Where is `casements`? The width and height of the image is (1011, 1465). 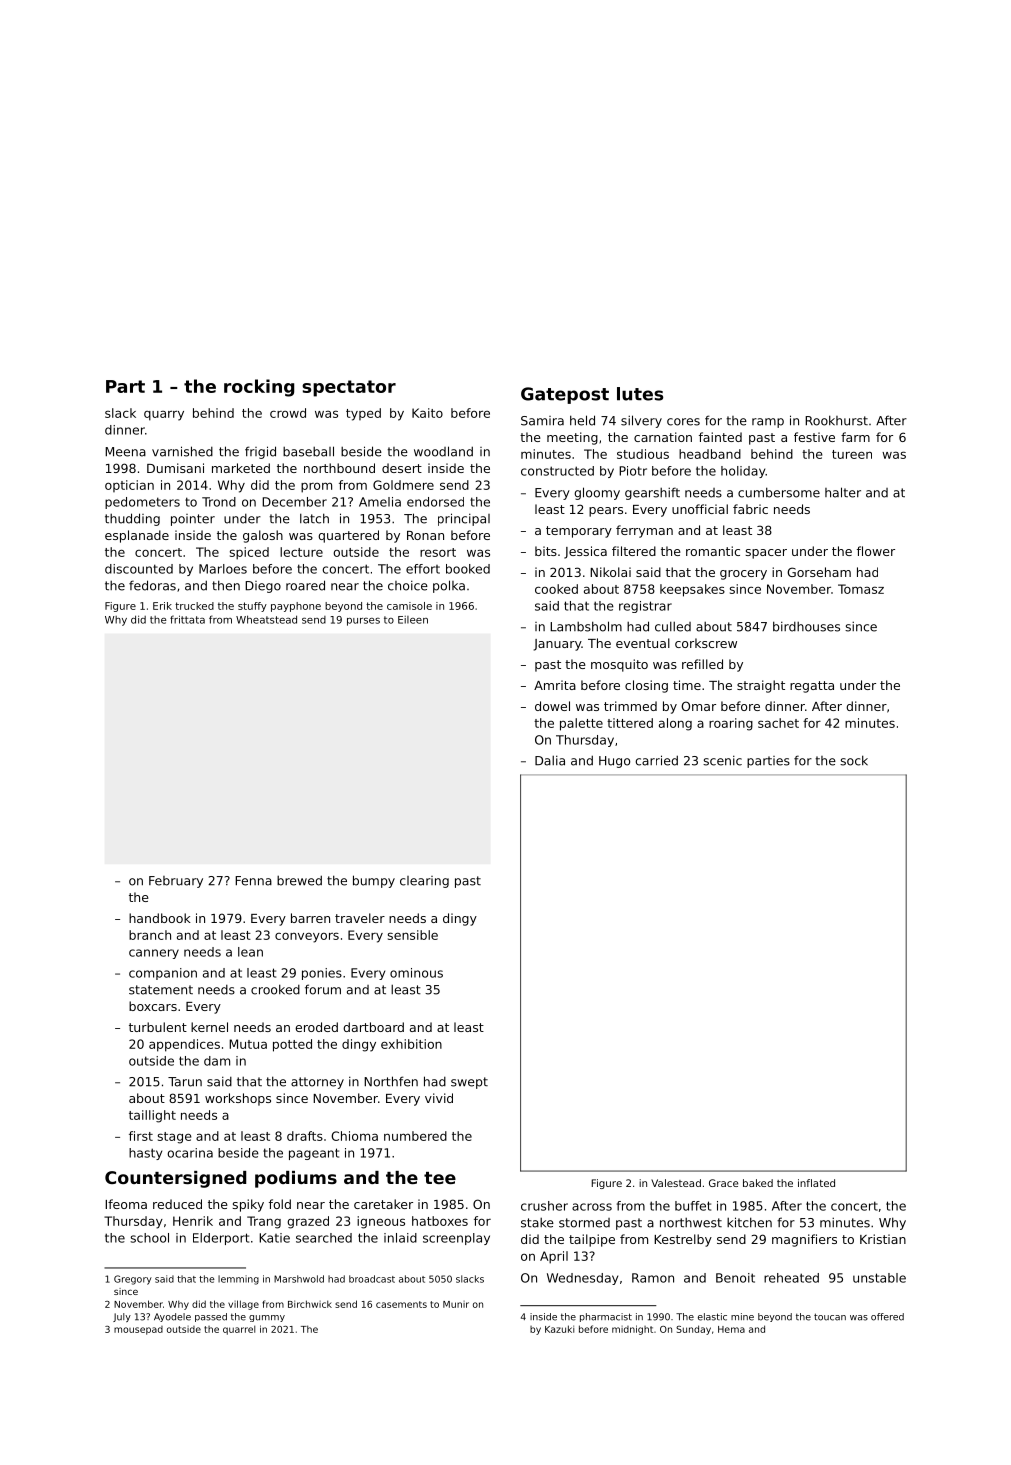 casements is located at coordinates (401, 1304).
